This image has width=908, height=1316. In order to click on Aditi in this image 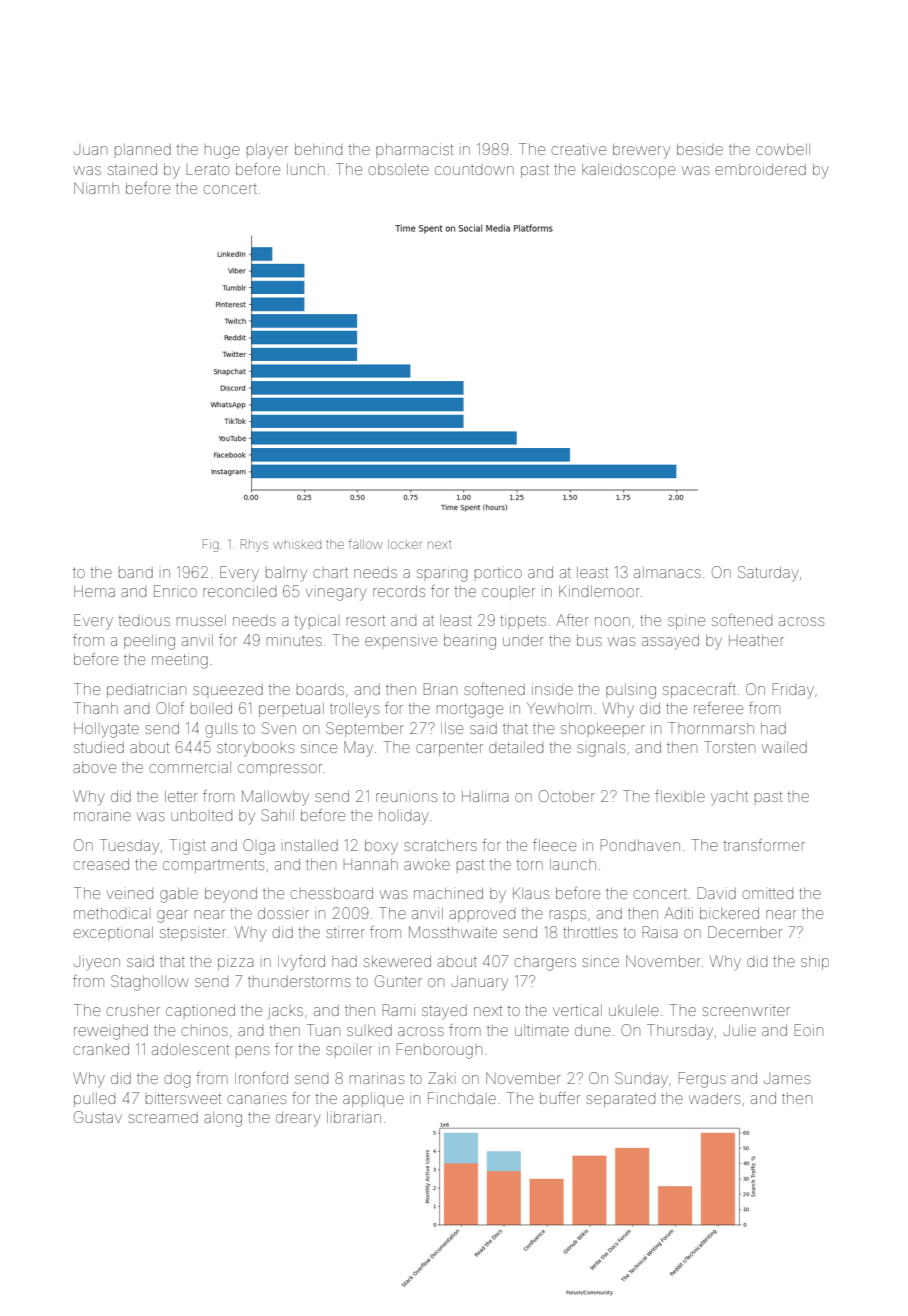, I will do `click(678, 913)`.
